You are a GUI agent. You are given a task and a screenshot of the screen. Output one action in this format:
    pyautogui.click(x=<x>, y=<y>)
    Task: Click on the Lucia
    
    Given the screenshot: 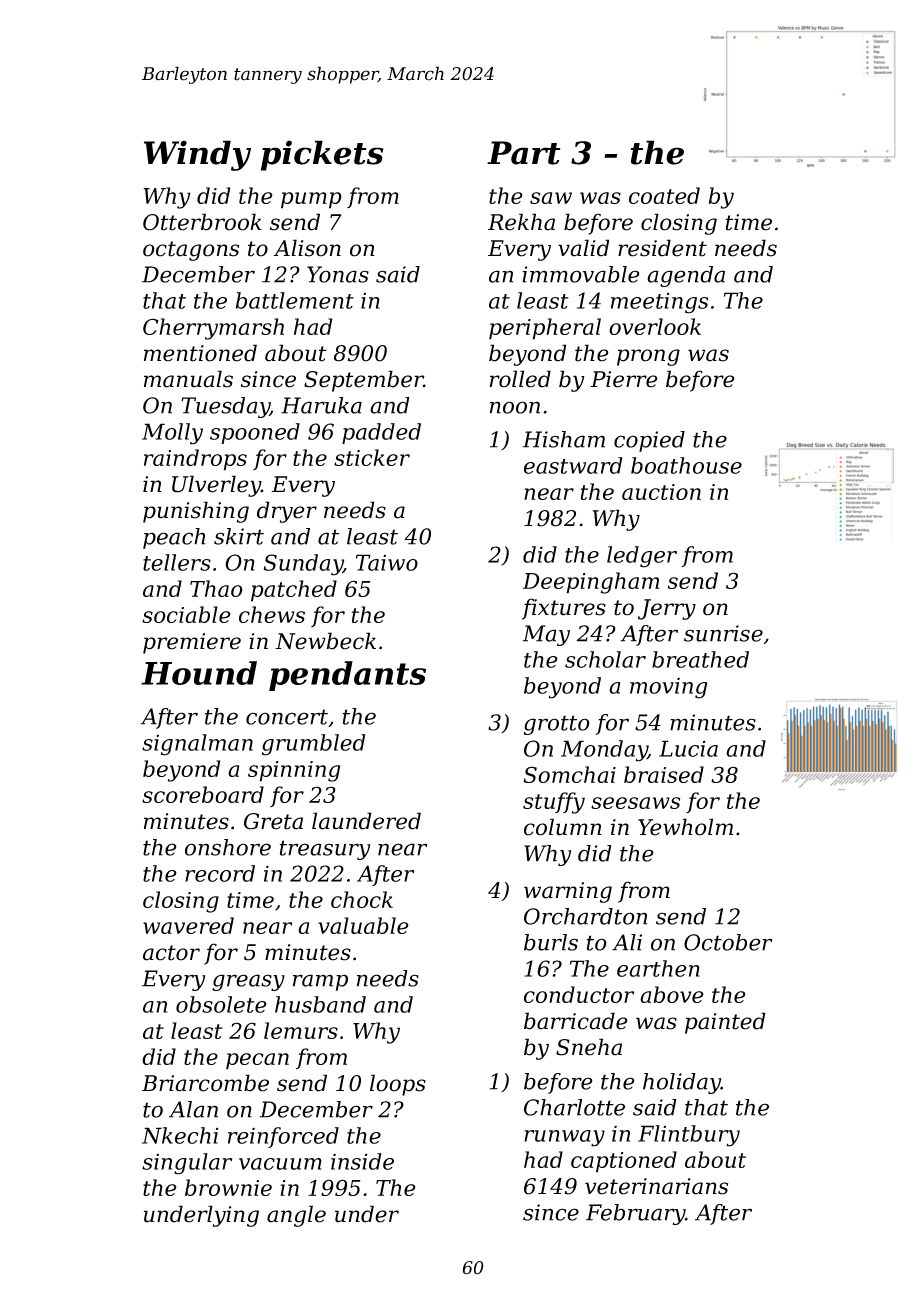 What is the action you would take?
    pyautogui.click(x=688, y=748)
